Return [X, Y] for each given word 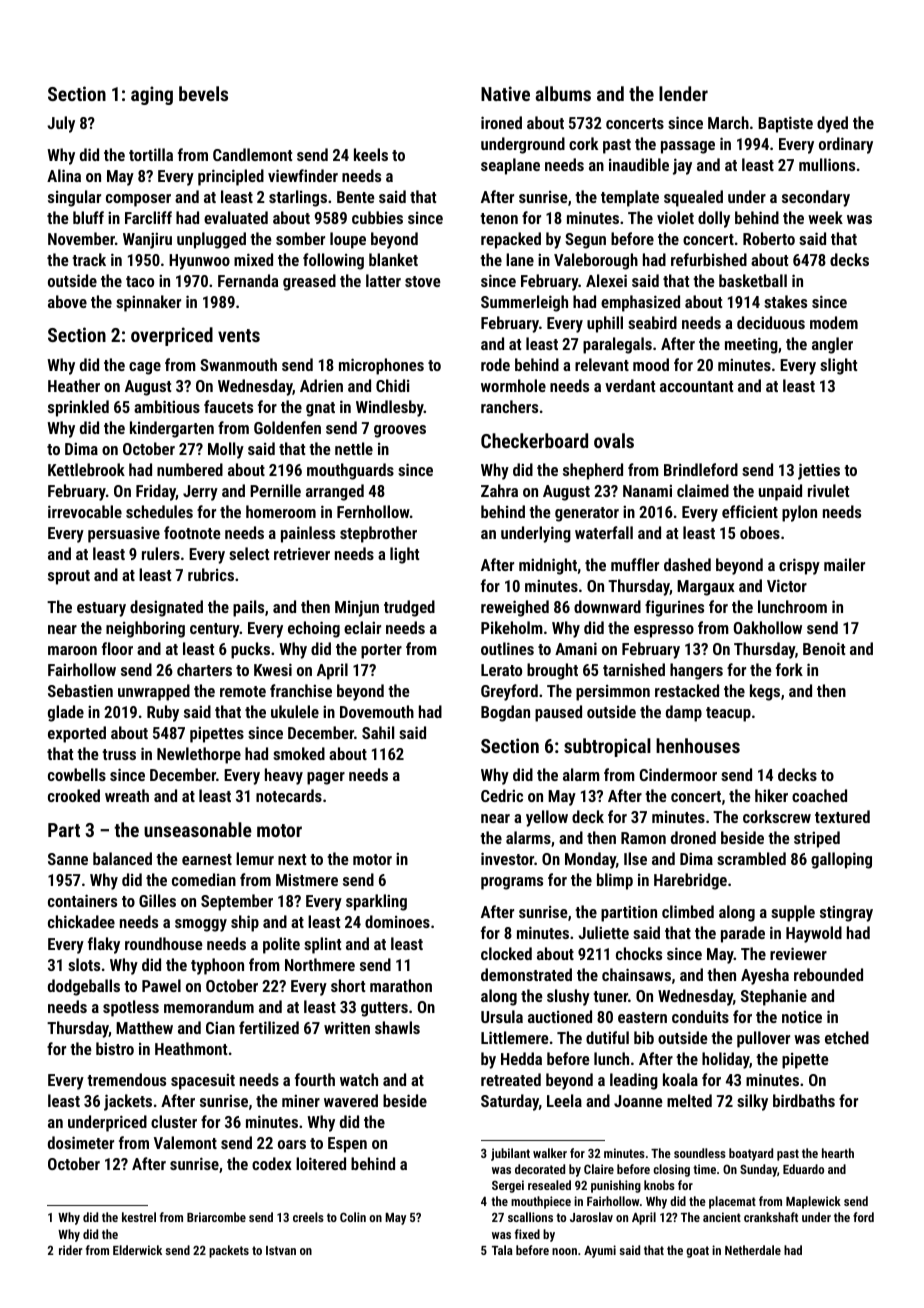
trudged [409, 608]
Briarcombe [216, 1217]
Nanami [647, 490]
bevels [203, 93]
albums [563, 93]
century [215, 630]
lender [683, 93]
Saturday [510, 1102]
